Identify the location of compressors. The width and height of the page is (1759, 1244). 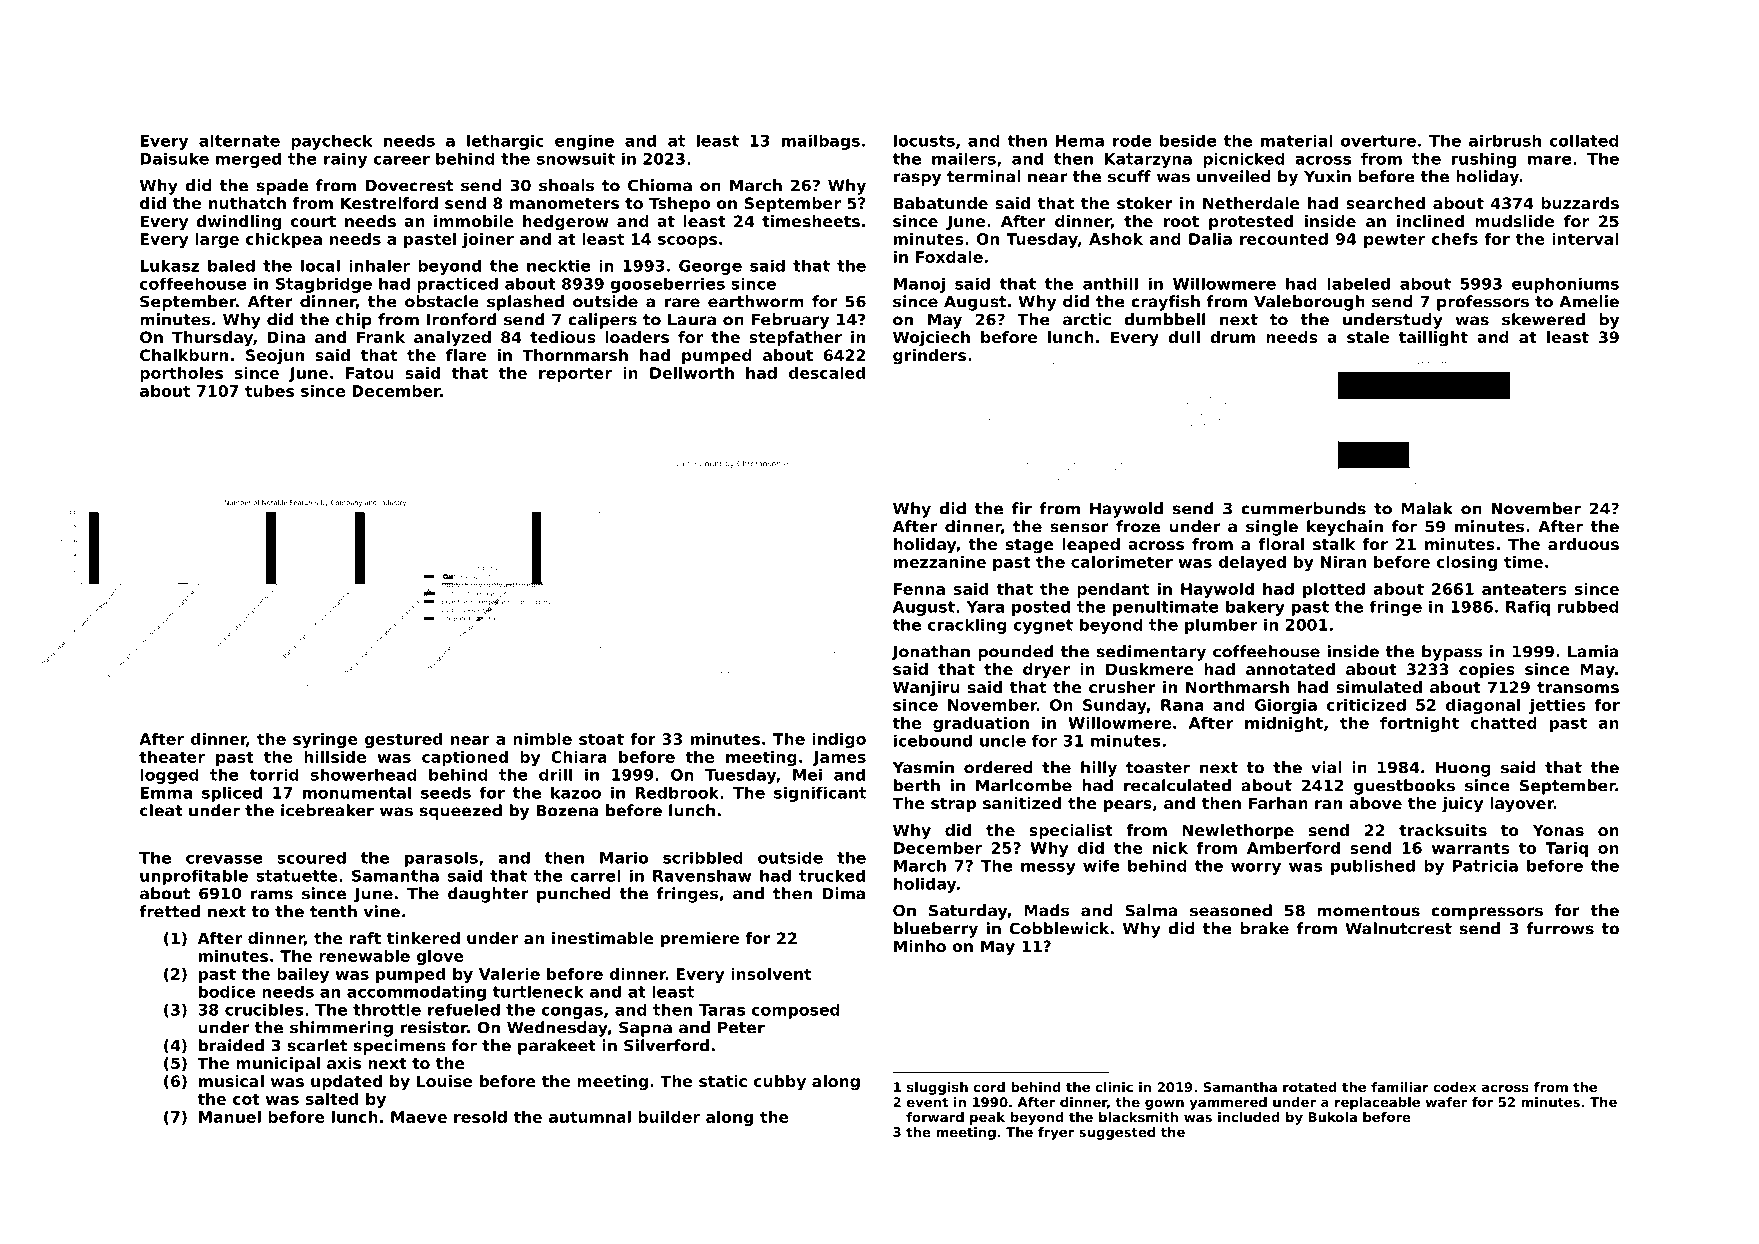
(1487, 913).
